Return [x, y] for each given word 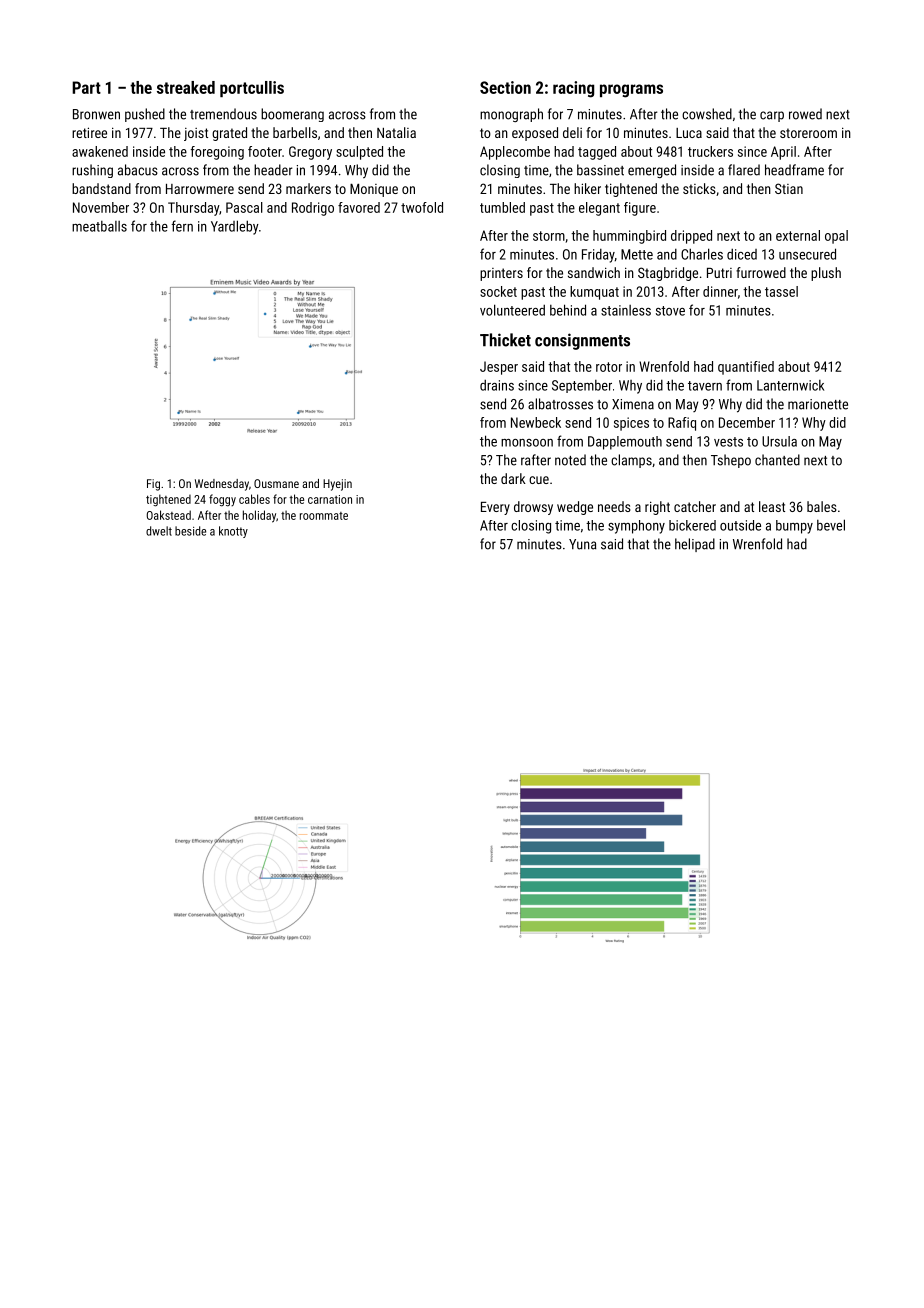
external [798, 235]
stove [670, 311]
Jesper [499, 368]
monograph [511, 115]
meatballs [99, 226]
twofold [422, 207]
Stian [789, 188]
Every [495, 508]
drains [497, 385]
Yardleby [235, 227]
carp [772, 116]
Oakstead [168, 515]
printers [501, 274]
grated [229, 134]
